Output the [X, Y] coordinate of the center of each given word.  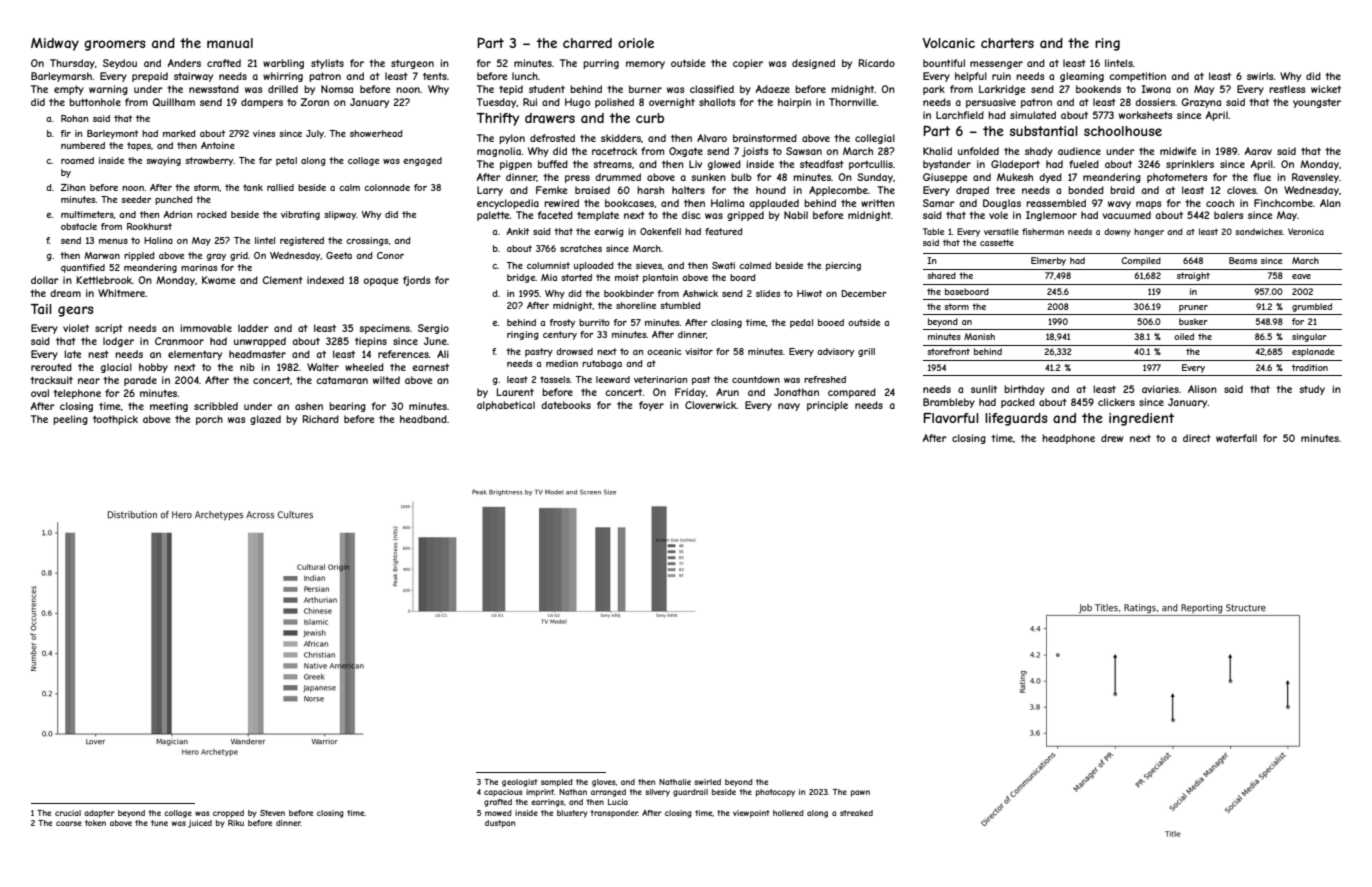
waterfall [1236, 438]
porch [209, 420]
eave [1301, 276]
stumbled [680, 305]
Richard [321, 419]
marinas [199, 267]
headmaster [257, 354]
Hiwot [809, 293]
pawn [860, 793]
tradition [1310, 367]
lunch [525, 76]
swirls [1260, 76]
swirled [707, 782]
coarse [69, 823]
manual [230, 43]
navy [789, 407]
